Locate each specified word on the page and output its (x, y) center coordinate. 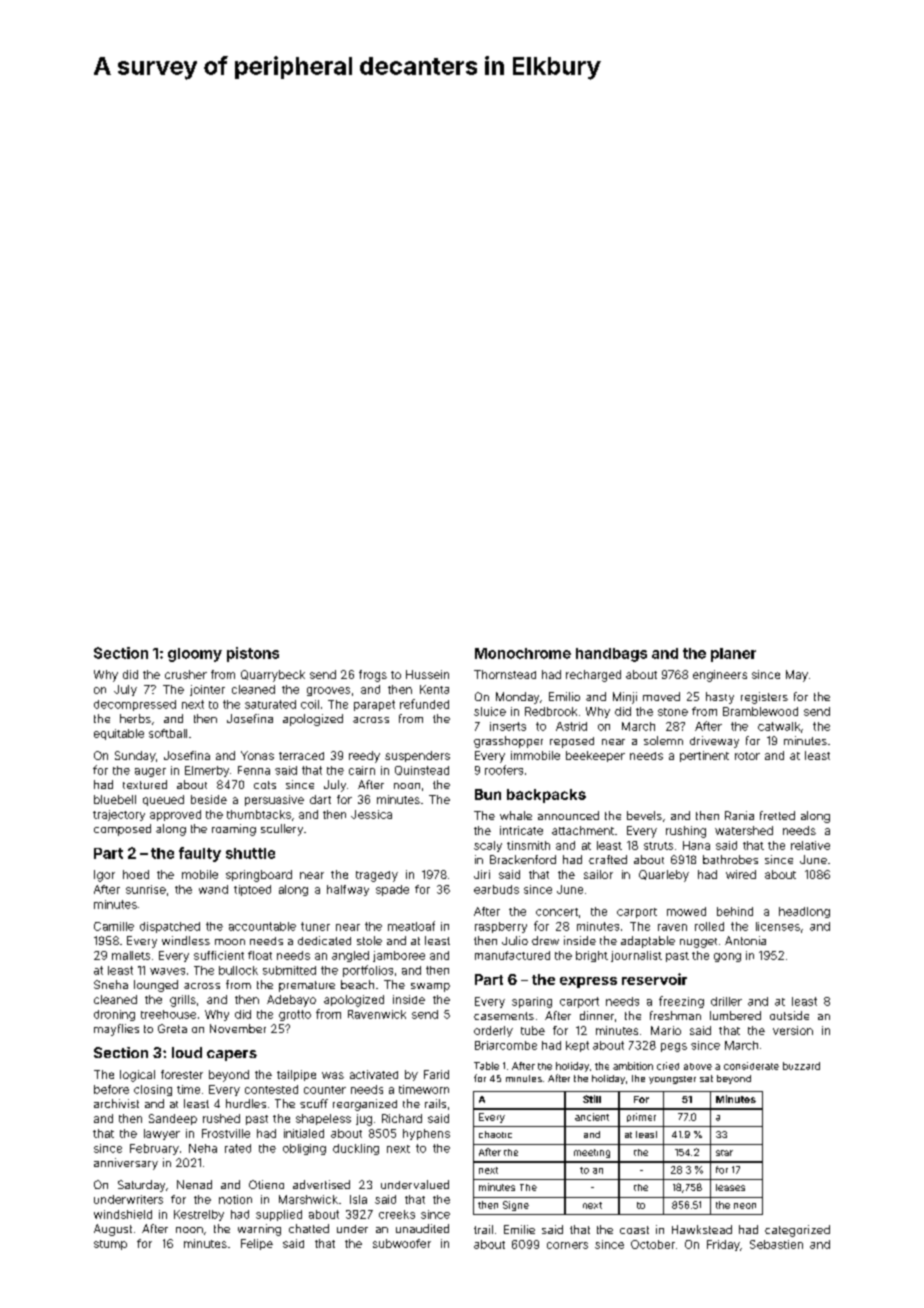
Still (592, 1099)
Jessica (371, 814)
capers (232, 1055)
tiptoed (252, 890)
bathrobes (730, 859)
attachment (583, 830)
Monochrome (523, 653)
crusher (186, 674)
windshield (123, 1214)
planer (733, 655)
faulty (200, 854)
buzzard (801, 1066)
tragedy (377, 876)
